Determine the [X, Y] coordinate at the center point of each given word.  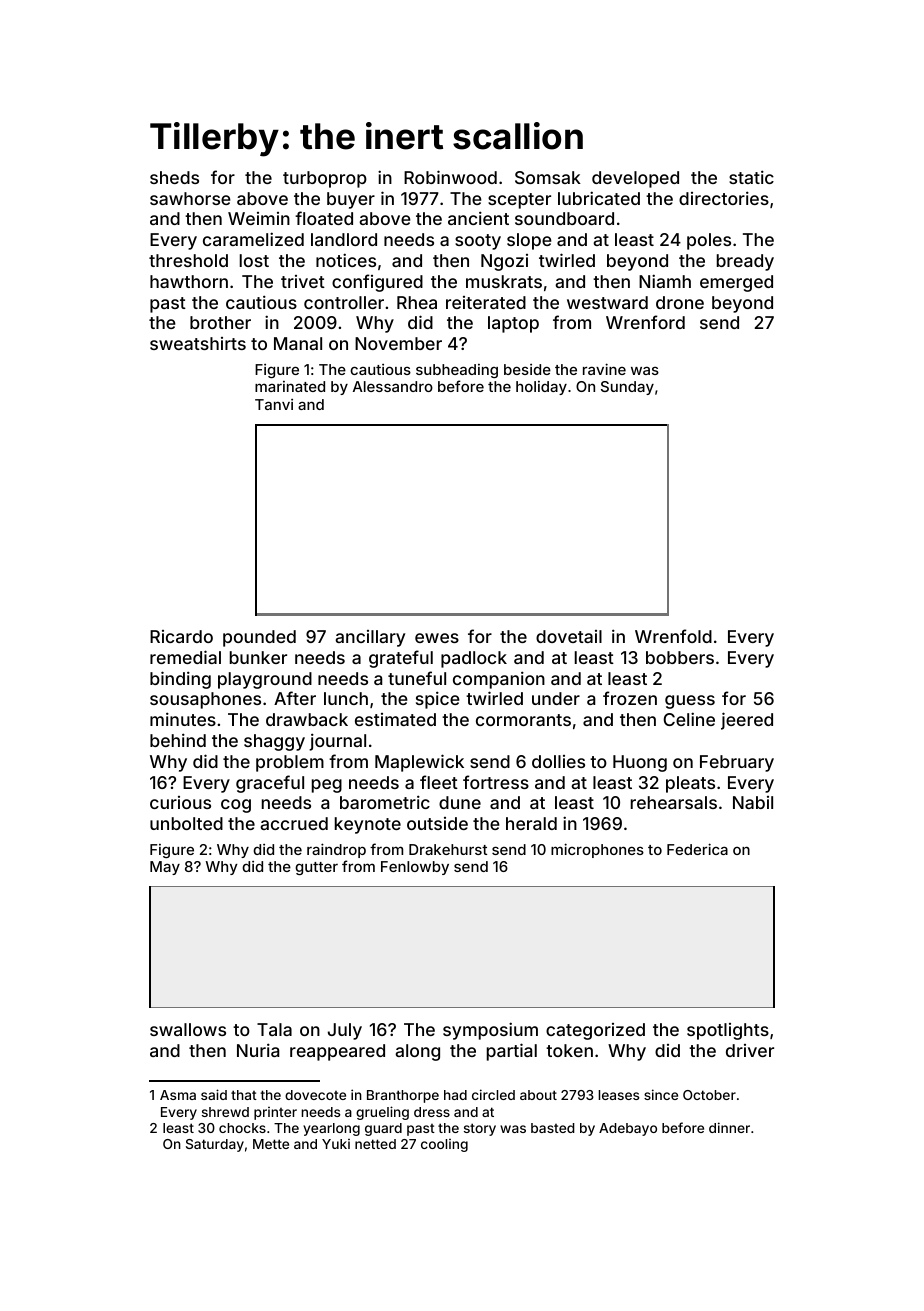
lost [254, 260]
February [737, 763]
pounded [259, 638]
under [556, 698]
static [751, 177]
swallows [188, 1029]
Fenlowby [415, 868]
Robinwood [450, 177]
